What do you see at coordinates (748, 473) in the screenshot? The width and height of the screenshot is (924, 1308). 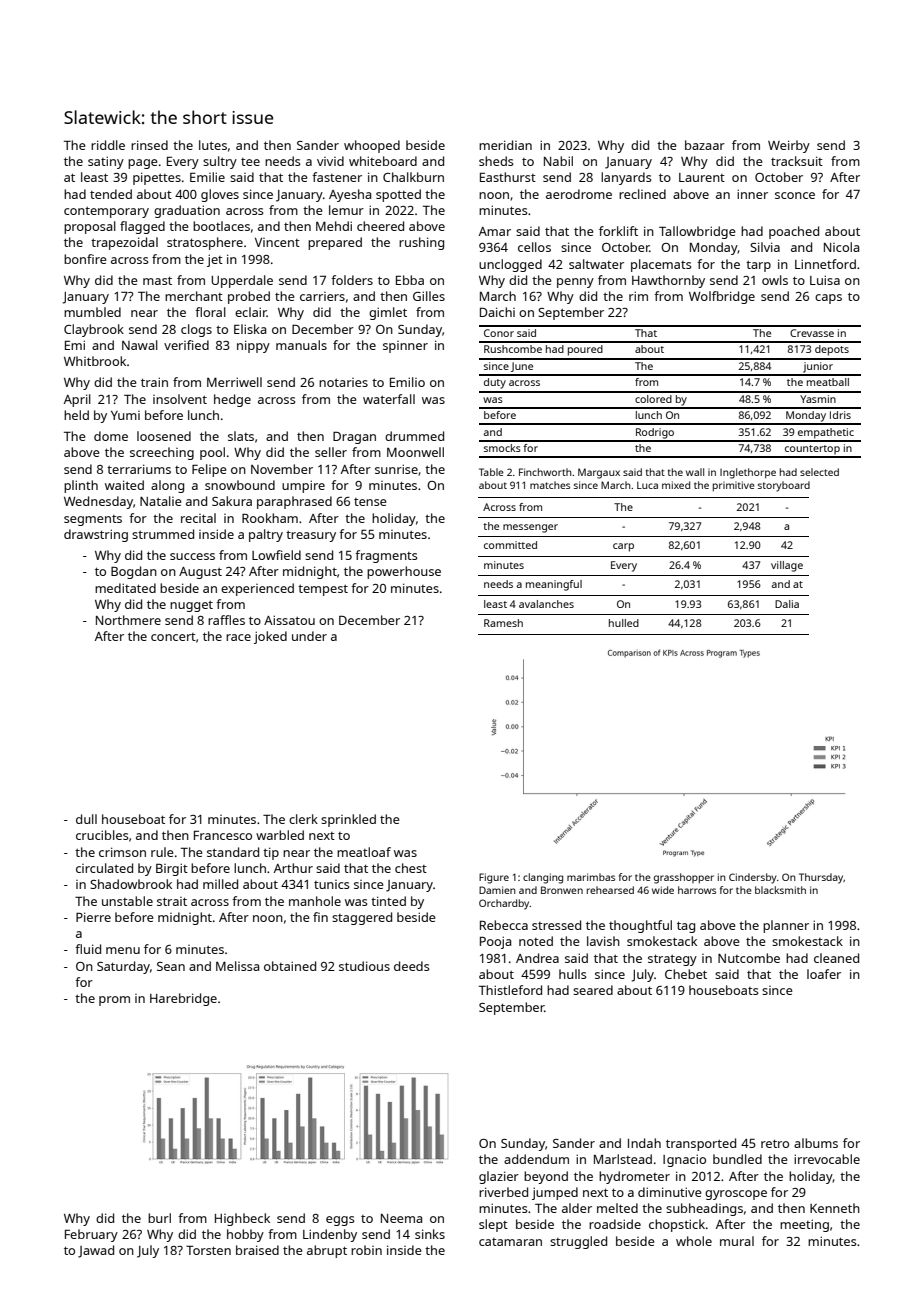 I see `Inglethorpe` at bounding box center [748, 473].
